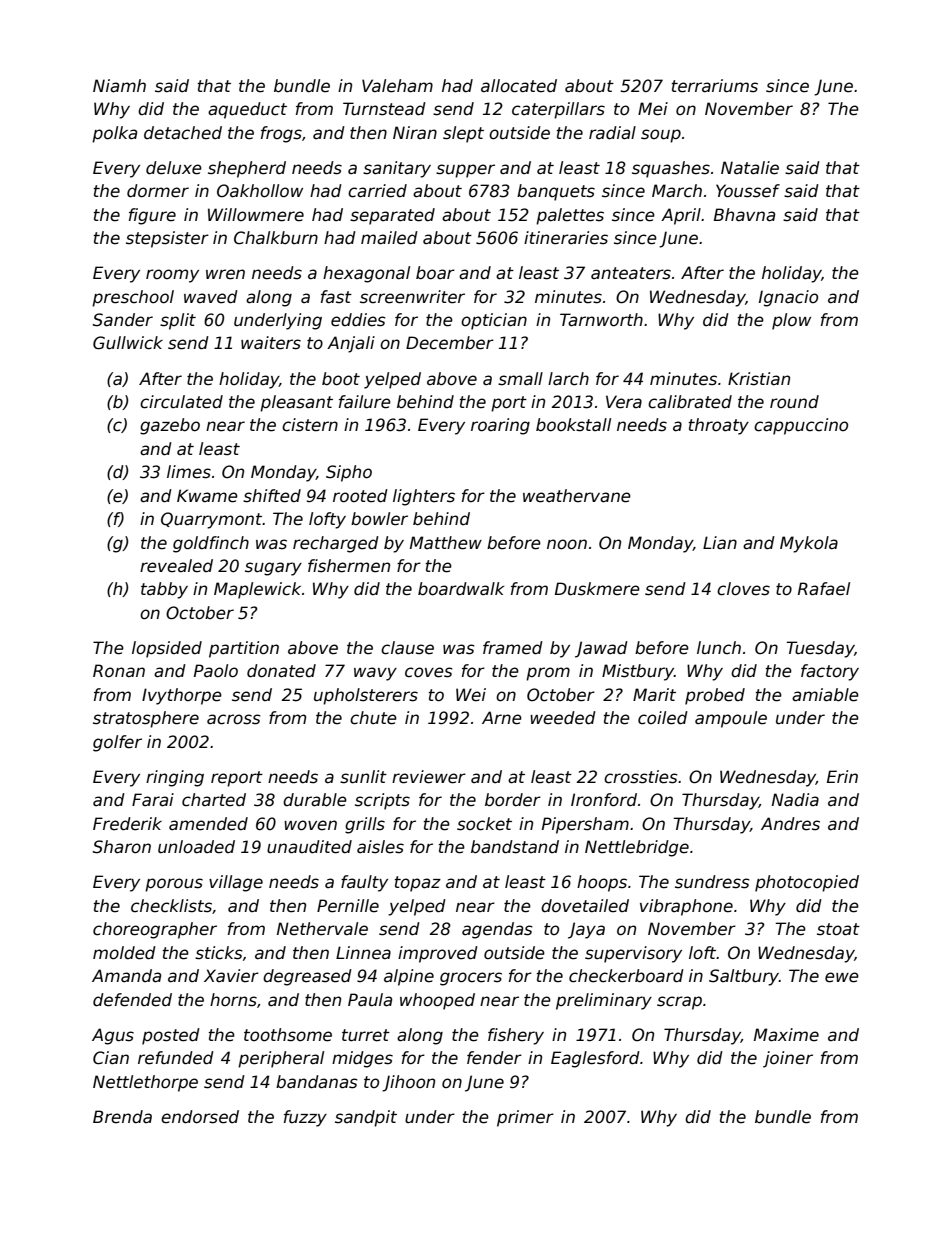 This image has height=1233, width=952. What do you see at coordinates (122, 1117) in the image?
I see `Brenda` at bounding box center [122, 1117].
